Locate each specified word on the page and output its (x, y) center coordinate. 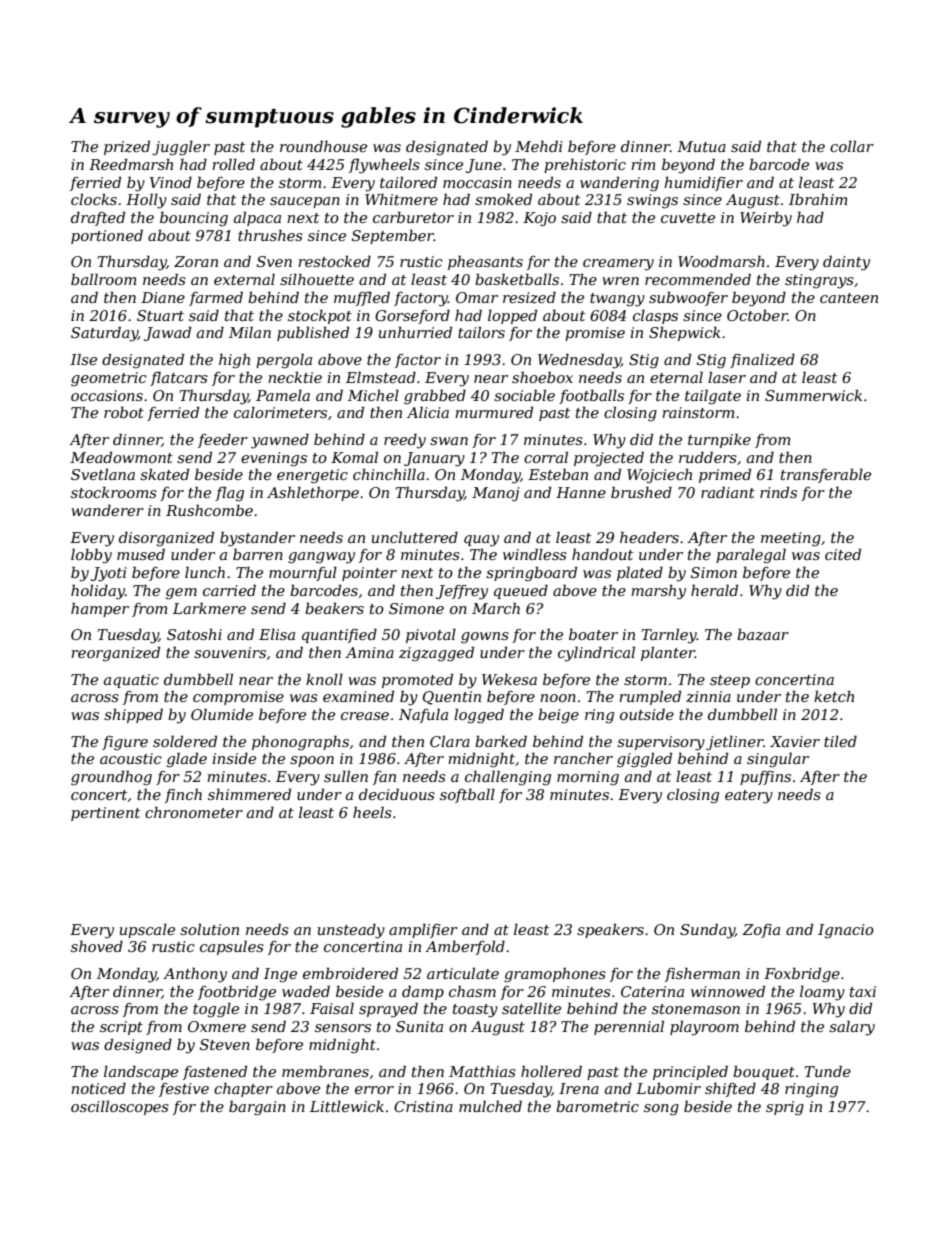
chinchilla (389, 474)
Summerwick (813, 395)
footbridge (237, 993)
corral (546, 457)
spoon (312, 761)
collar (852, 146)
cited (843, 554)
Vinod (171, 182)
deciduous (397, 794)
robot (124, 412)
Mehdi (539, 146)
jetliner (735, 743)
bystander (257, 539)
